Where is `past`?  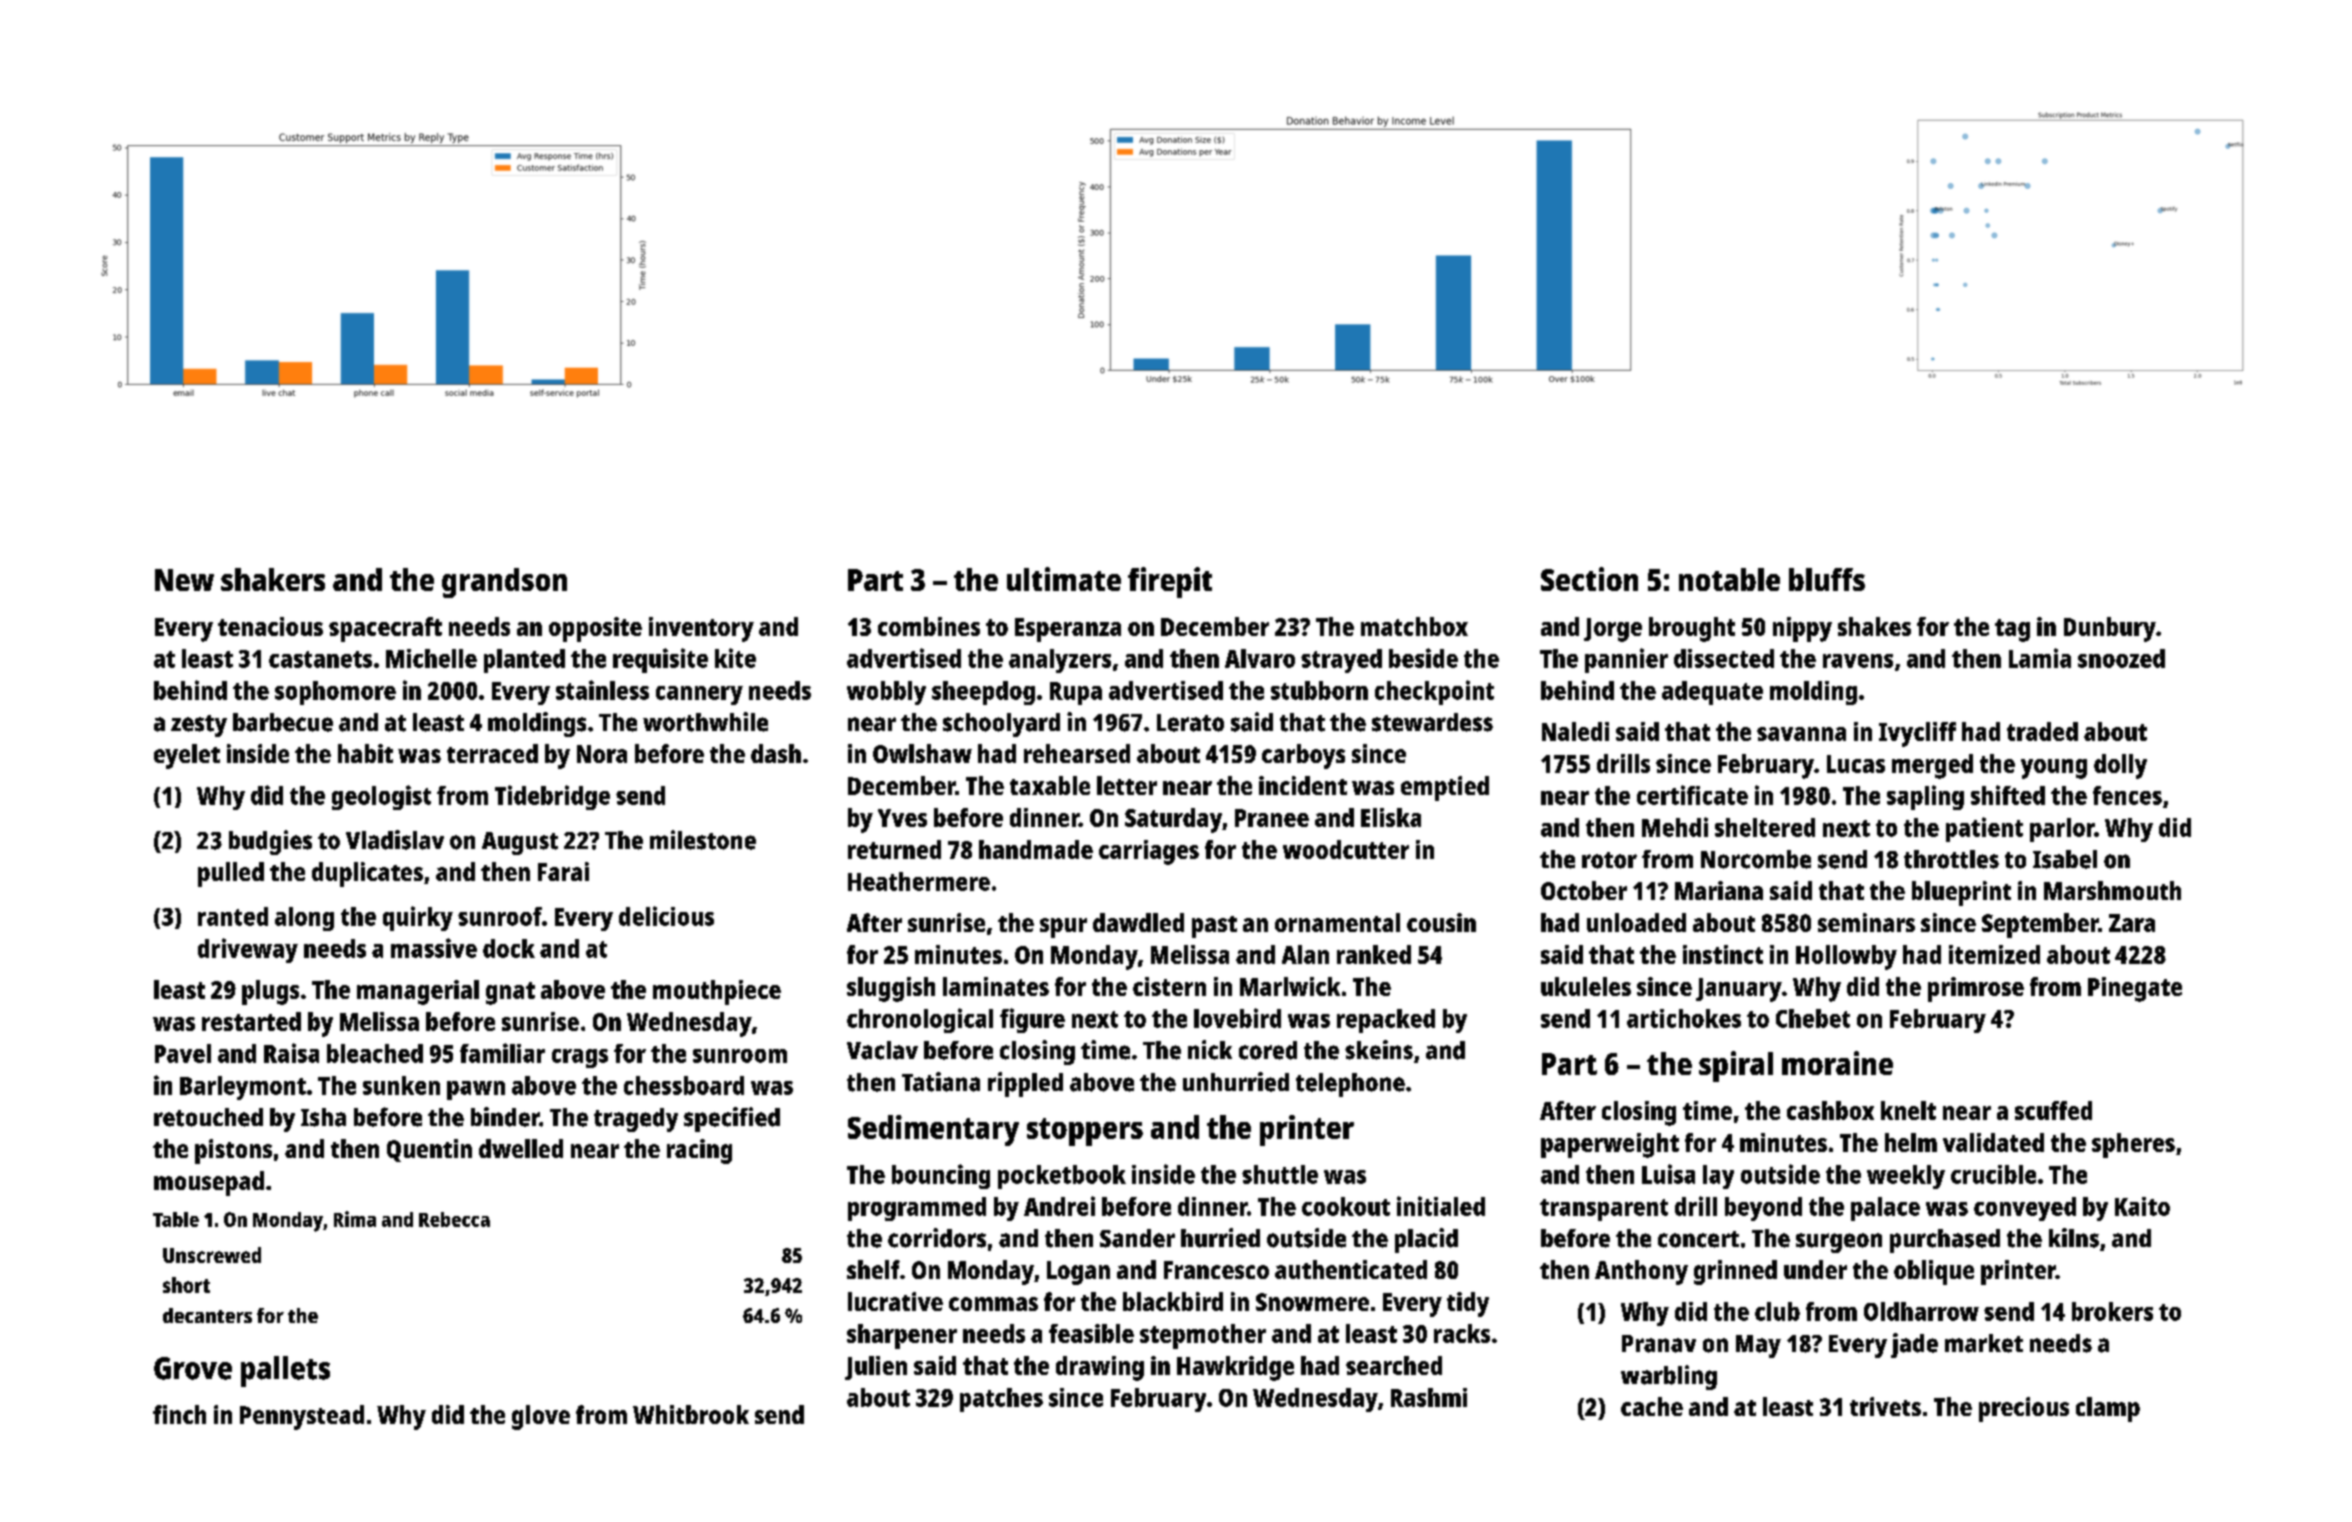
past is located at coordinates (1214, 927).
